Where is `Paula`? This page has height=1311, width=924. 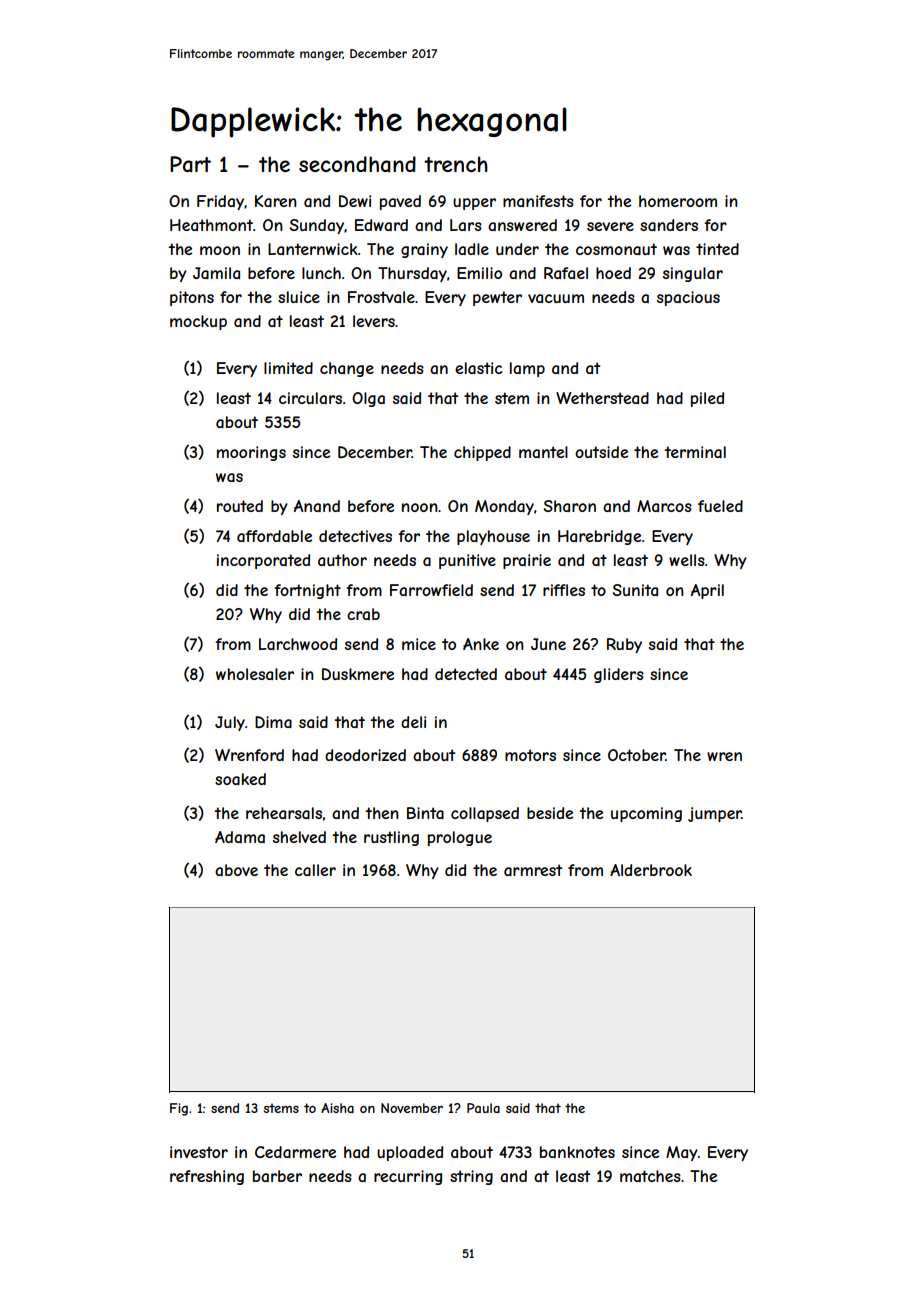 Paula is located at coordinates (483, 1108).
